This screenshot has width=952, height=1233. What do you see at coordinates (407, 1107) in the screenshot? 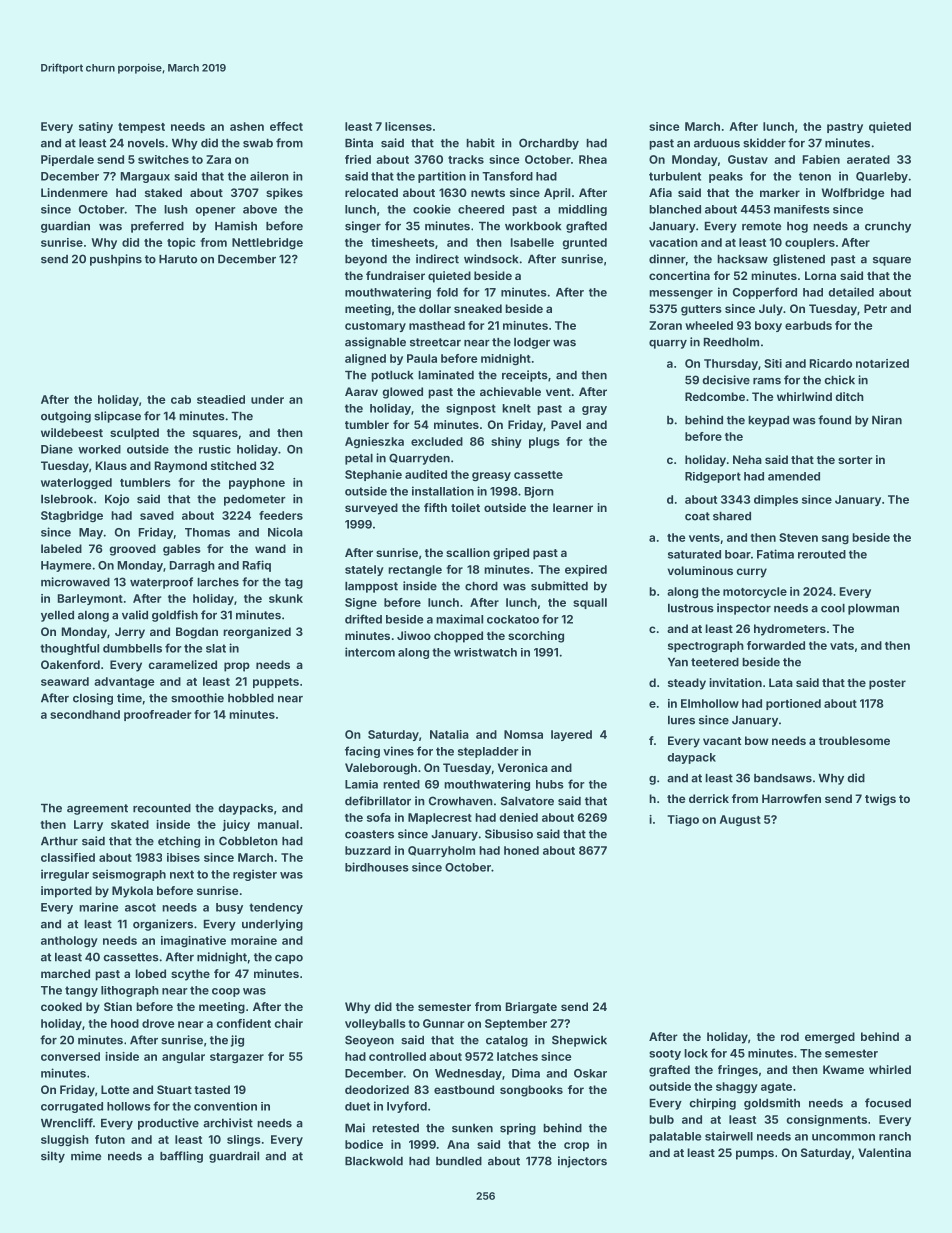
I see `Ivyford` at bounding box center [407, 1107].
